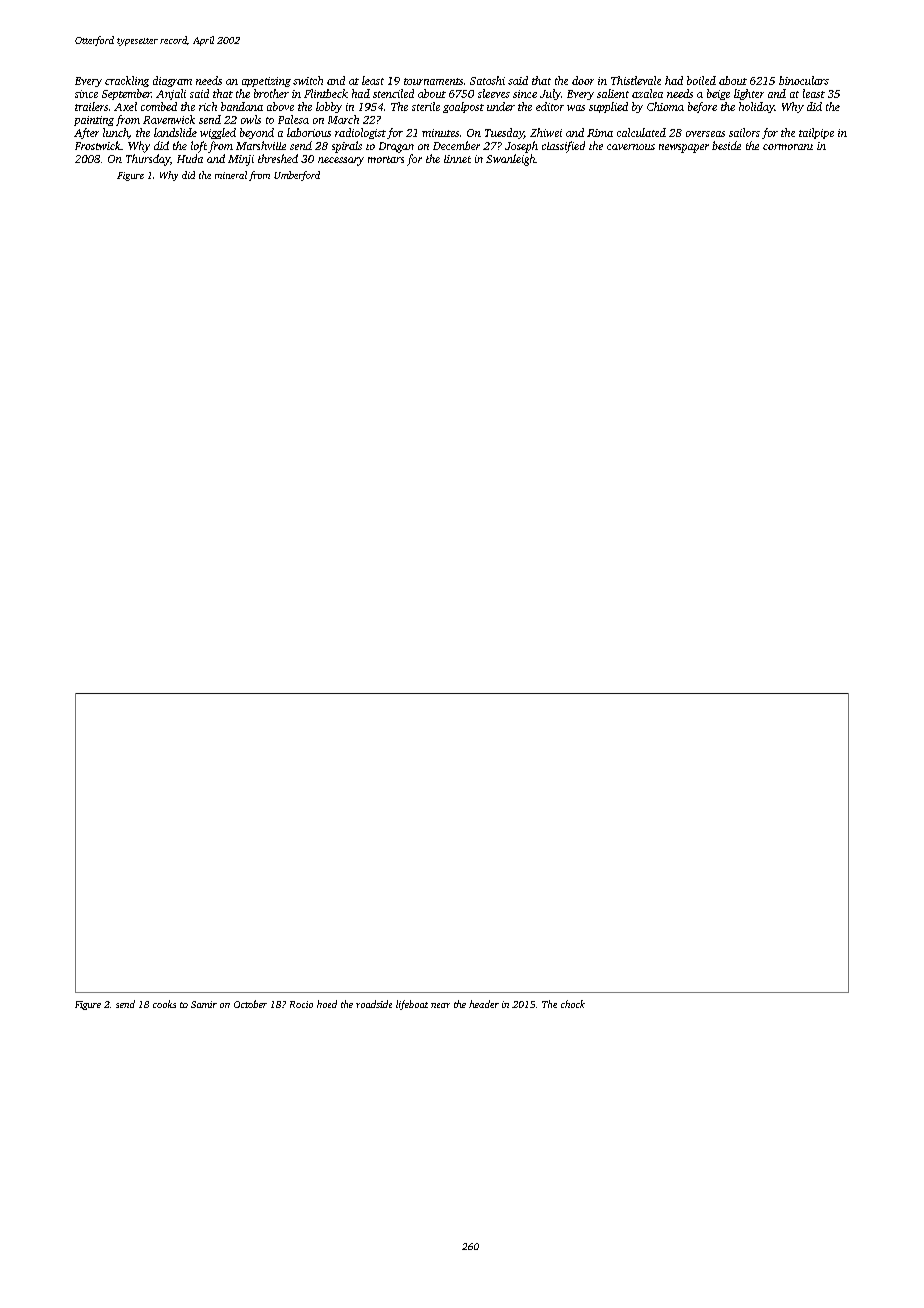  What do you see at coordinates (386, 159) in the screenshot?
I see `mortars` at bounding box center [386, 159].
